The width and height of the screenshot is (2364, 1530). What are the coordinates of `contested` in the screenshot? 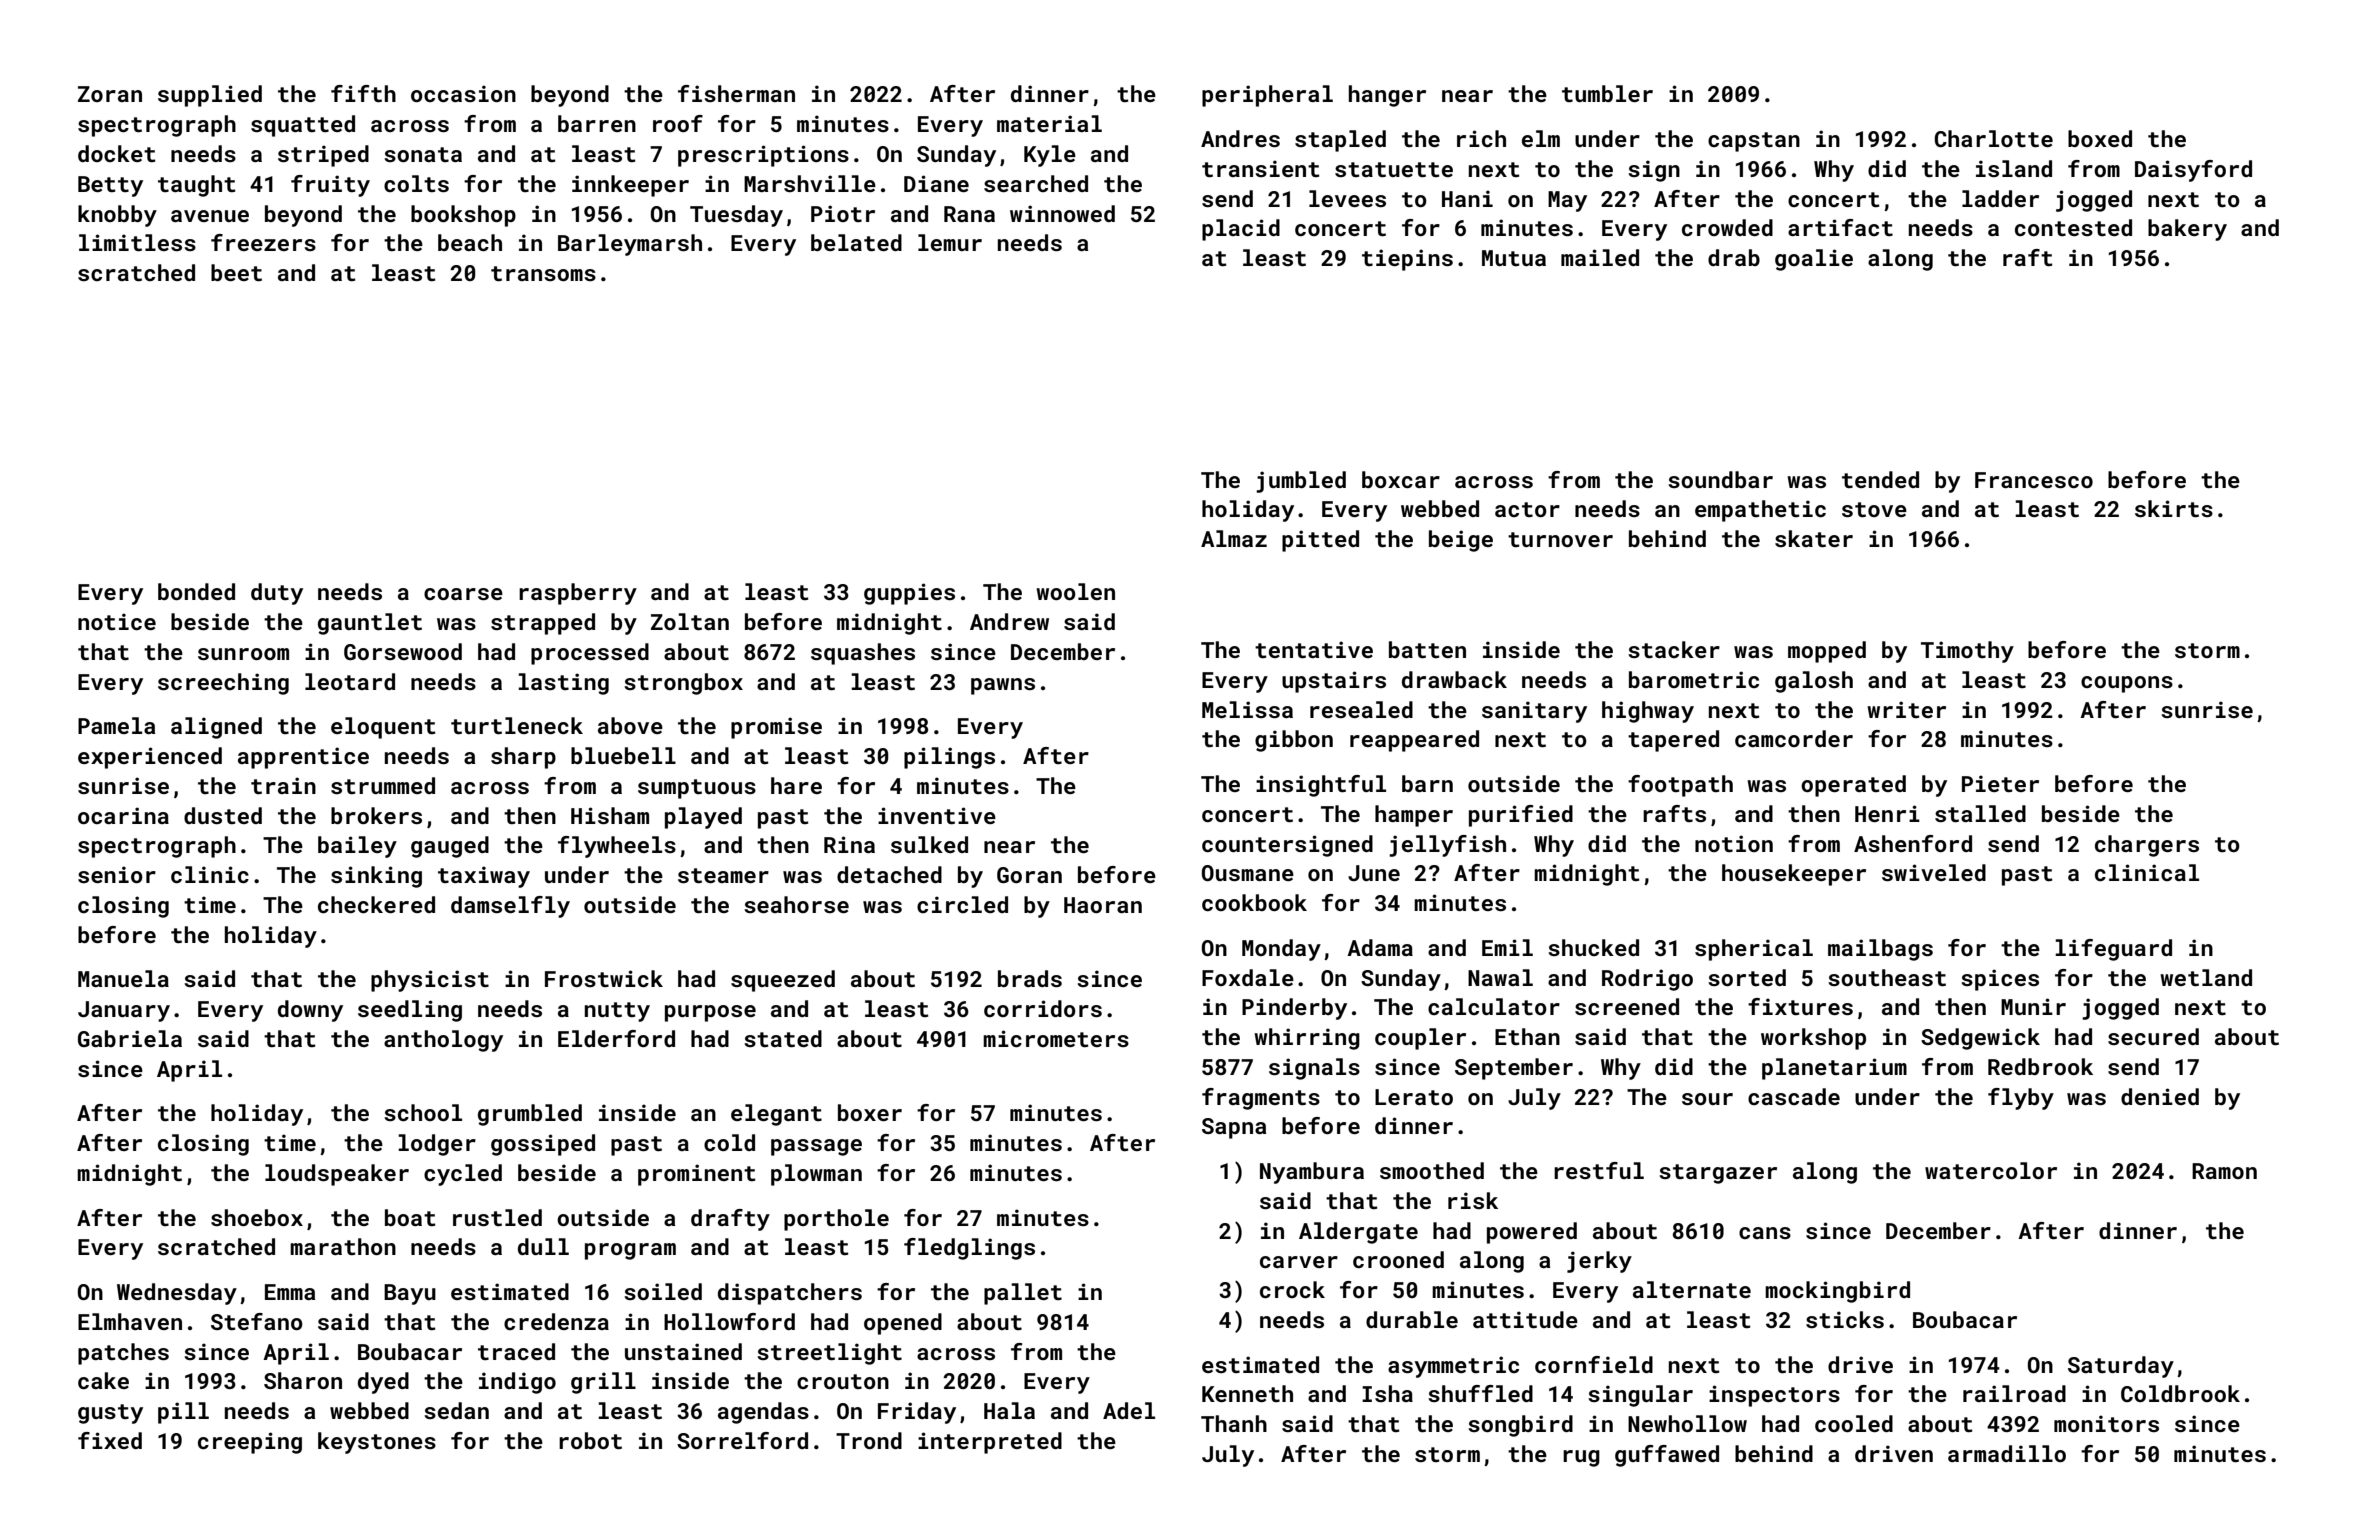 It's located at (2073, 227).
